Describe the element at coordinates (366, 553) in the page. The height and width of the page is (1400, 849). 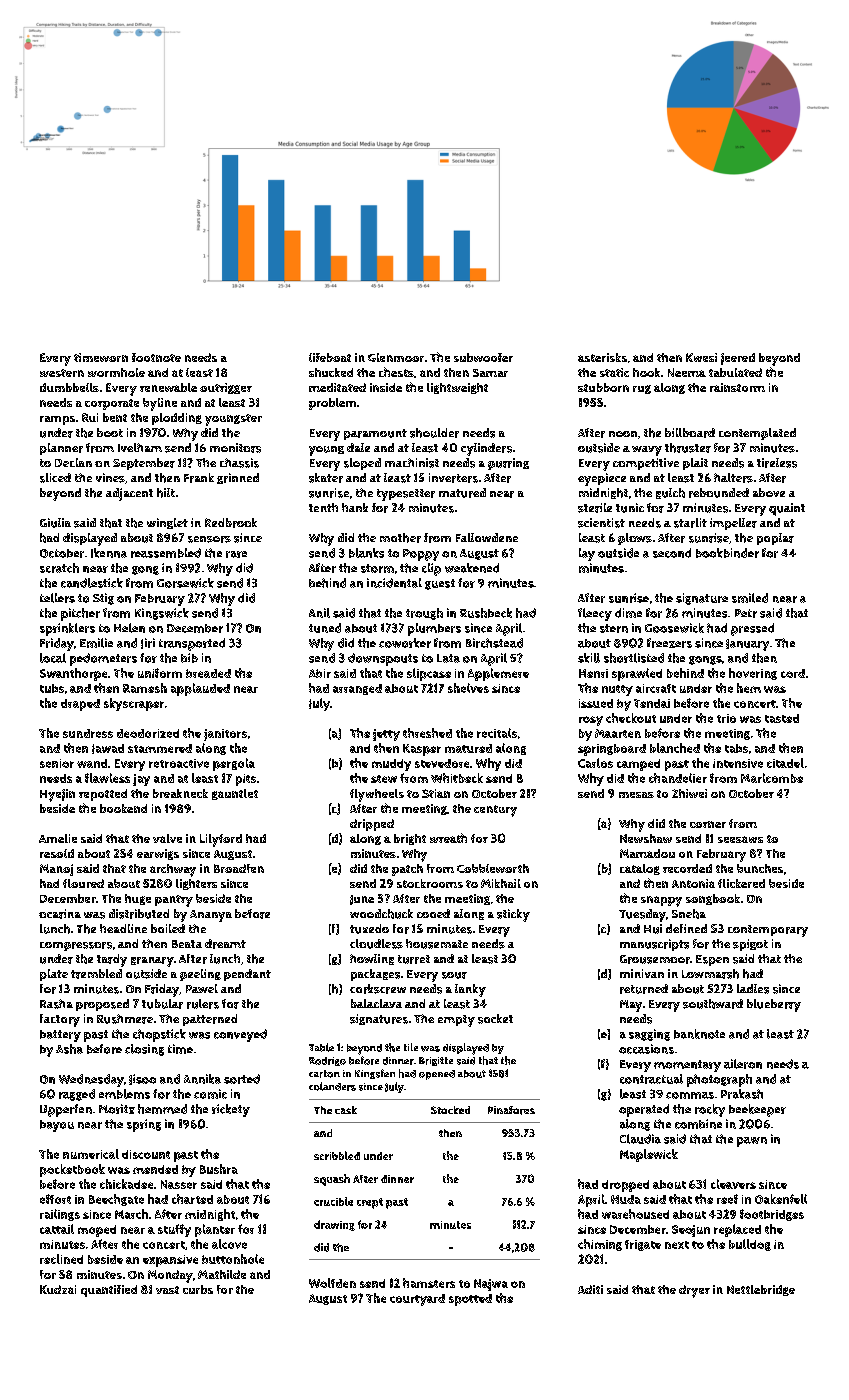
I see `blanks` at that location.
